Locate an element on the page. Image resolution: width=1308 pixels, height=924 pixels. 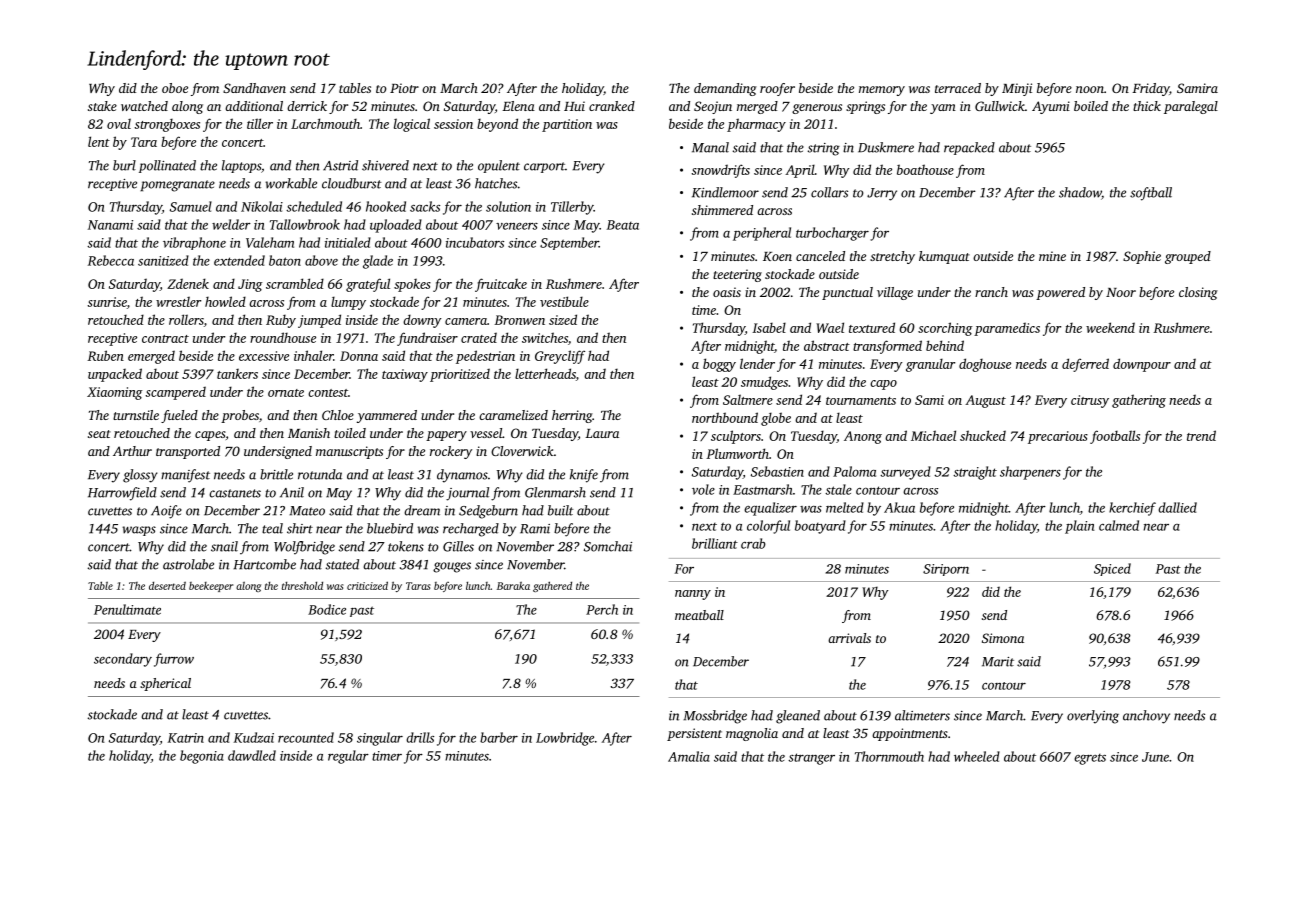
Greycliff is located at coordinates (560, 357).
